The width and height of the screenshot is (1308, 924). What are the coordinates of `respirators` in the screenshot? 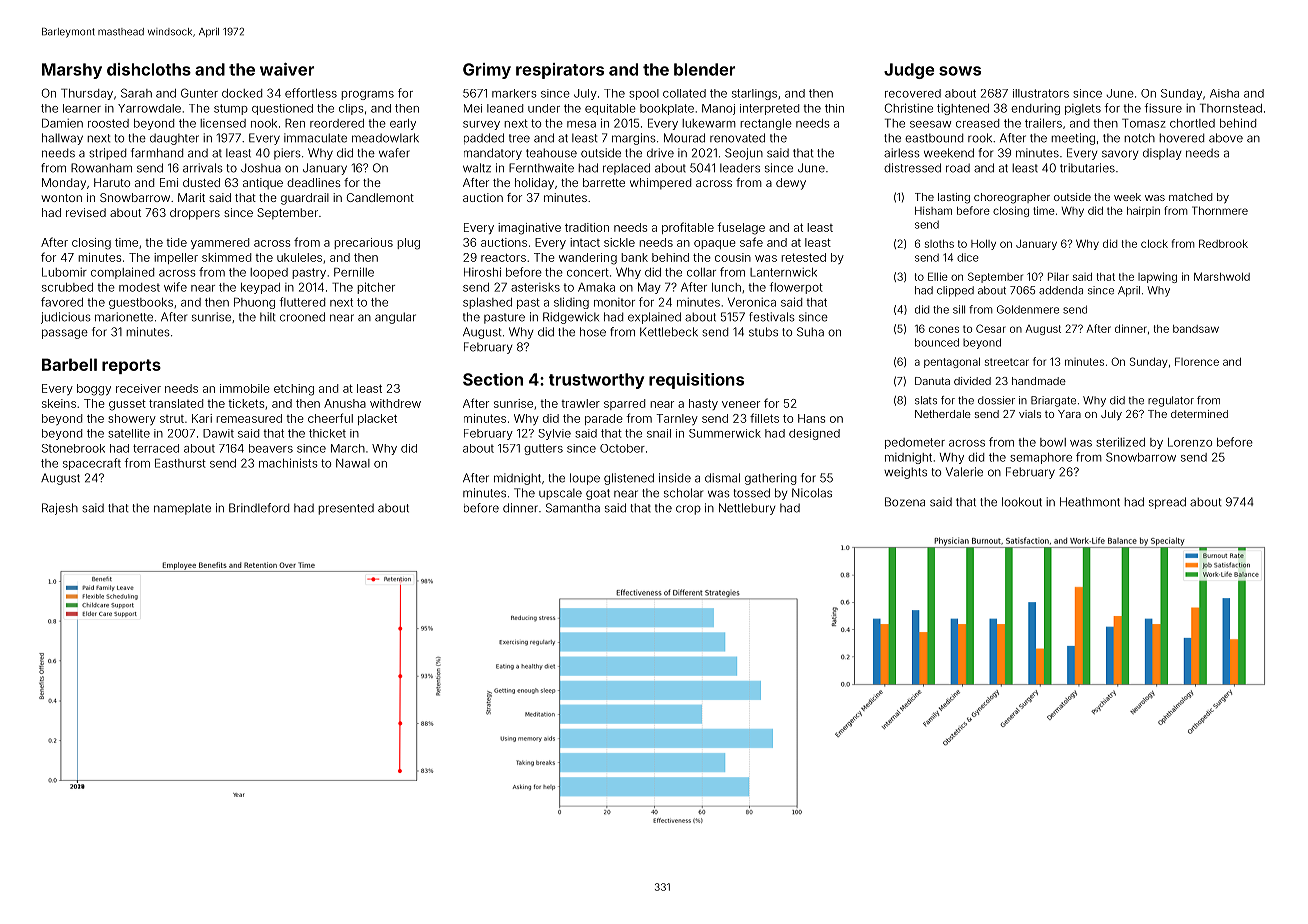 It's located at (560, 71).
